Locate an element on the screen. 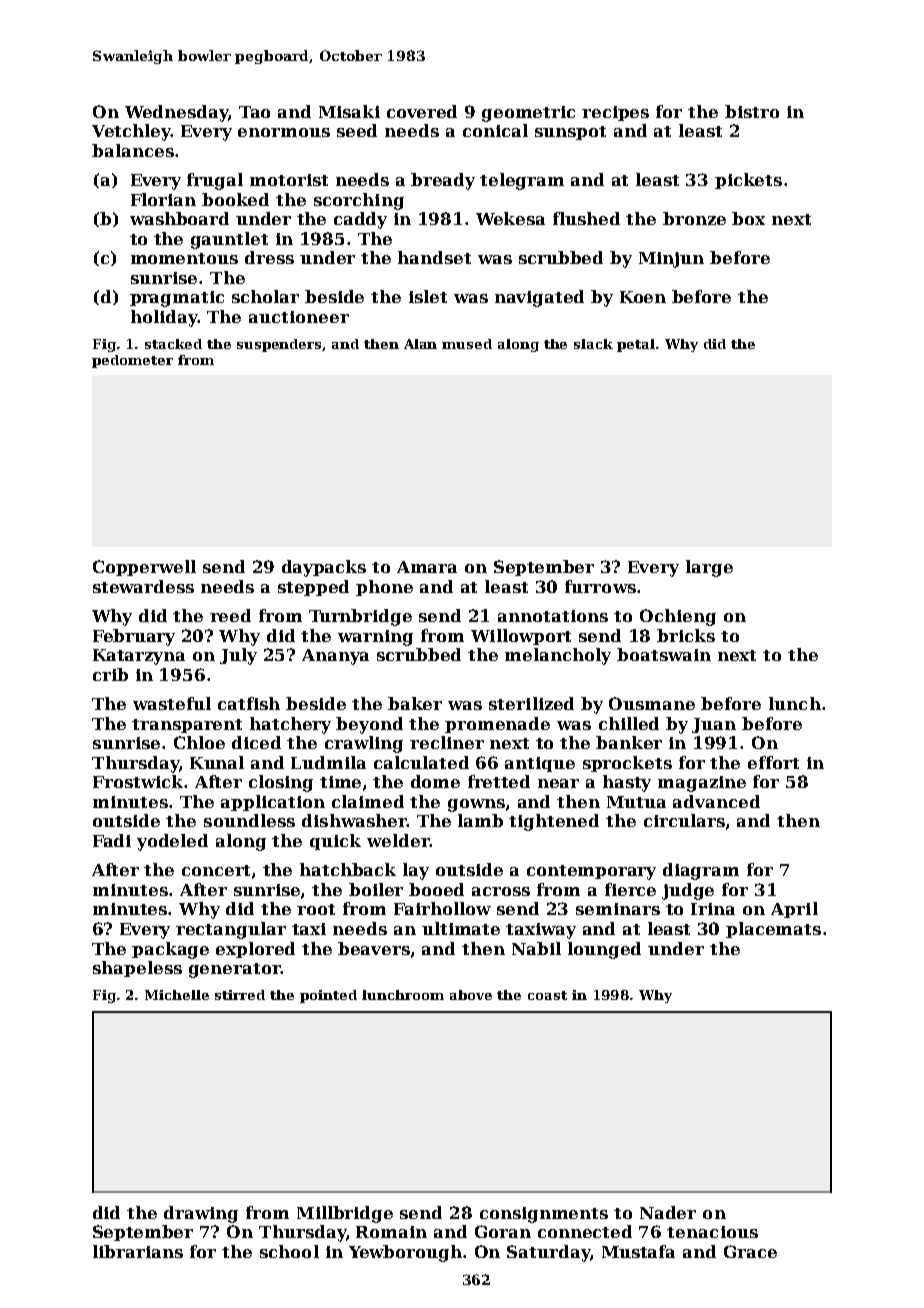  covered is located at coordinates (422, 111).
